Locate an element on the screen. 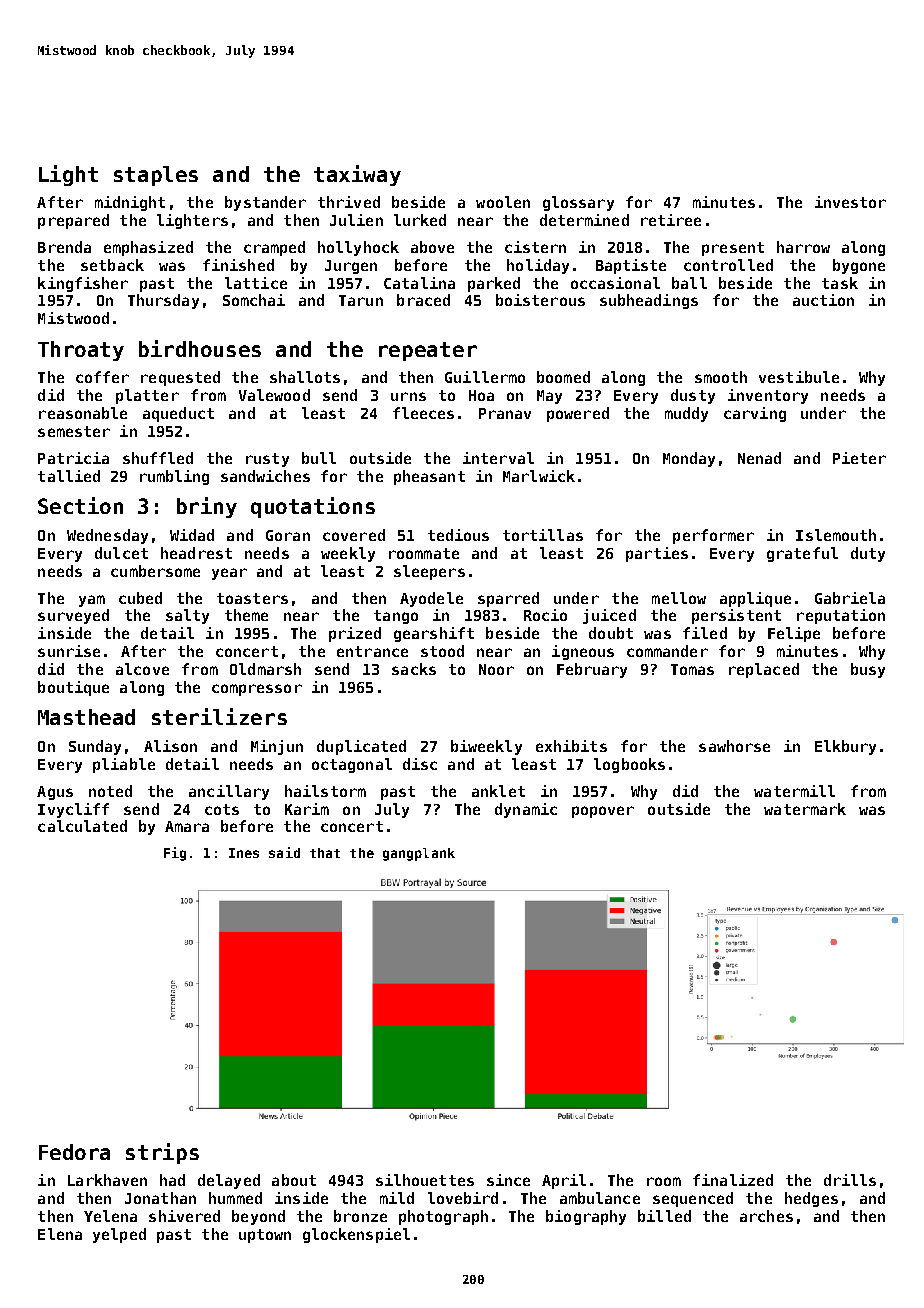 The width and height of the screenshot is (924, 1308). Tomas is located at coordinates (692, 669).
